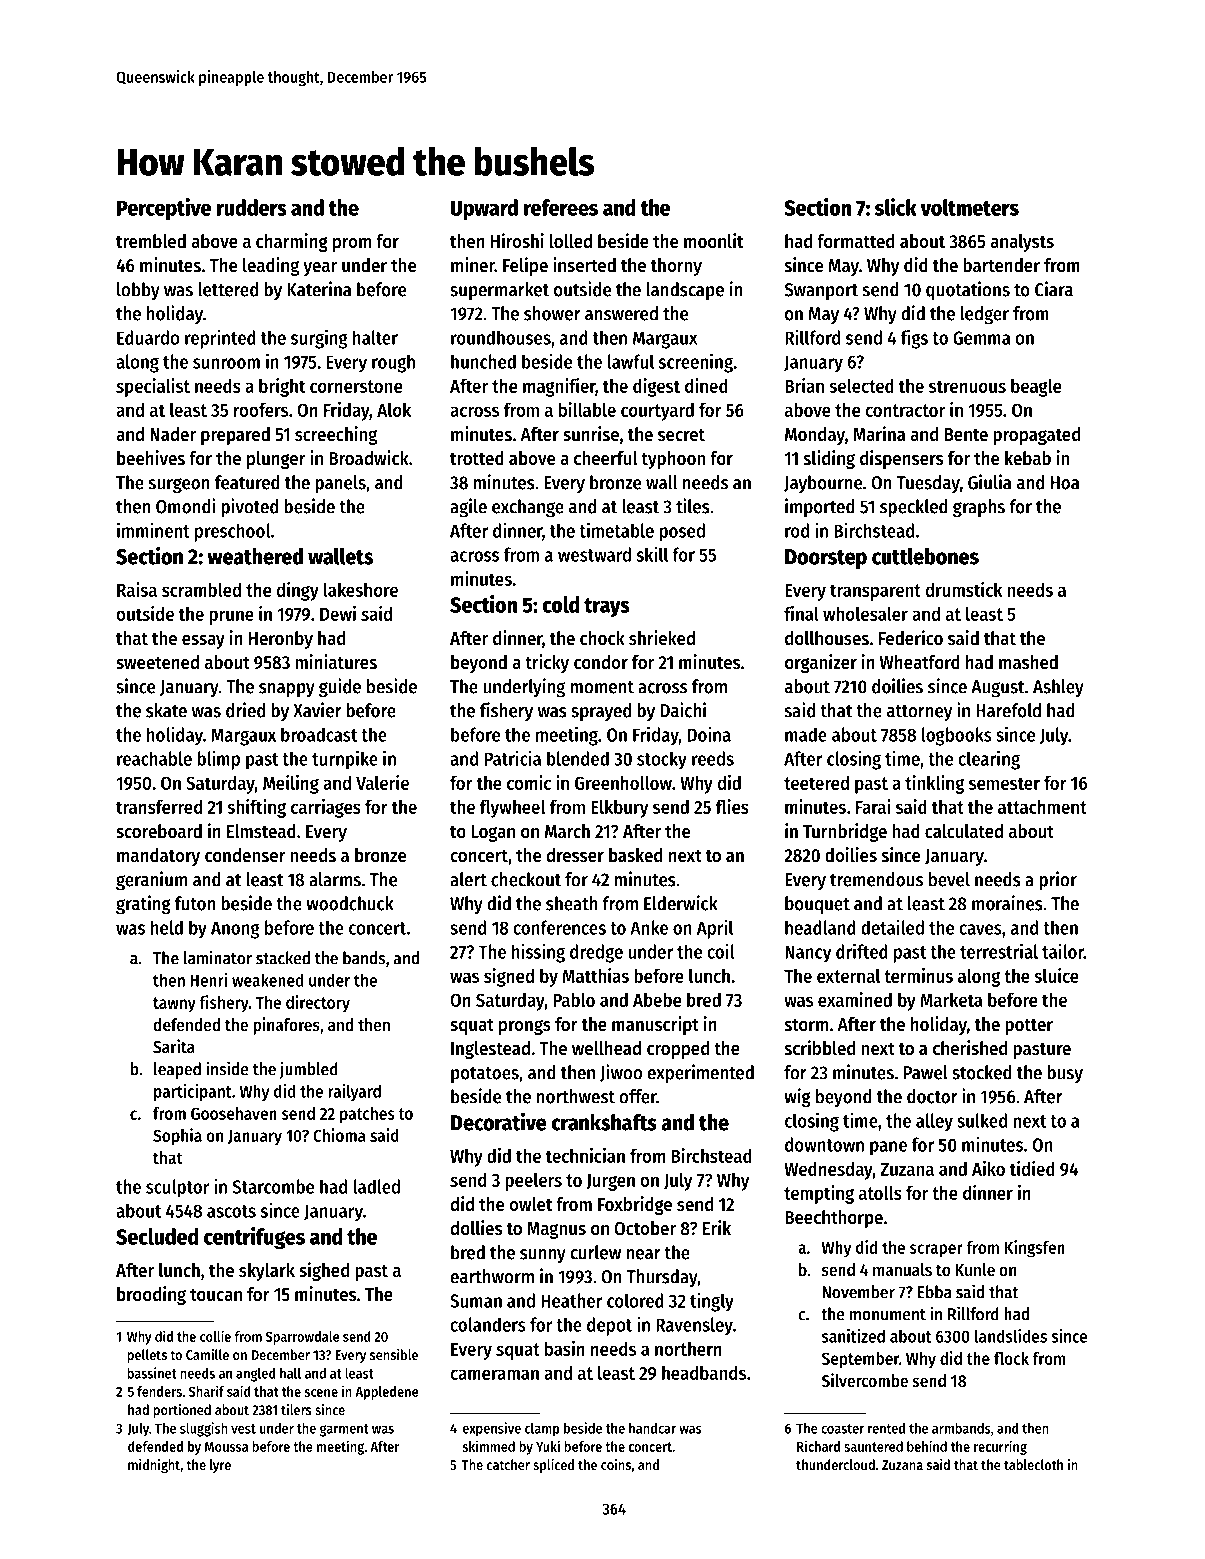 Image resolution: width=1205 pixels, height=1559 pixels. I want to click on lyre, so click(220, 1466).
